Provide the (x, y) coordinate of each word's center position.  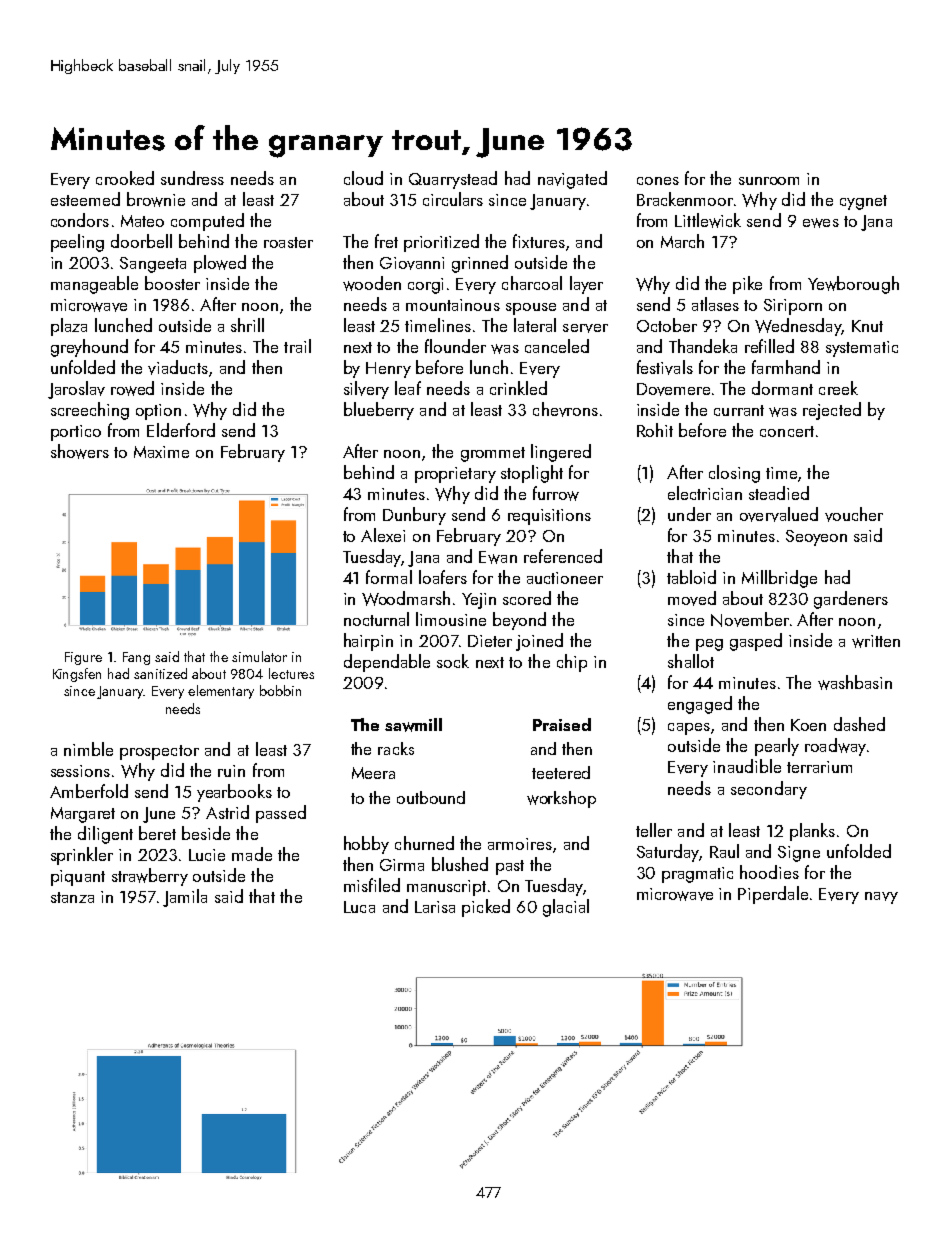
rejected (832, 411)
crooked (125, 178)
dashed (859, 724)
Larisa (435, 907)
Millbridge (779, 579)
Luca (359, 907)
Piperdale (773, 895)
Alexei (383, 535)
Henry (388, 370)
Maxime (161, 452)
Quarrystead (453, 180)
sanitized (160, 673)
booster (172, 283)
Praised (562, 724)
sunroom (769, 181)
